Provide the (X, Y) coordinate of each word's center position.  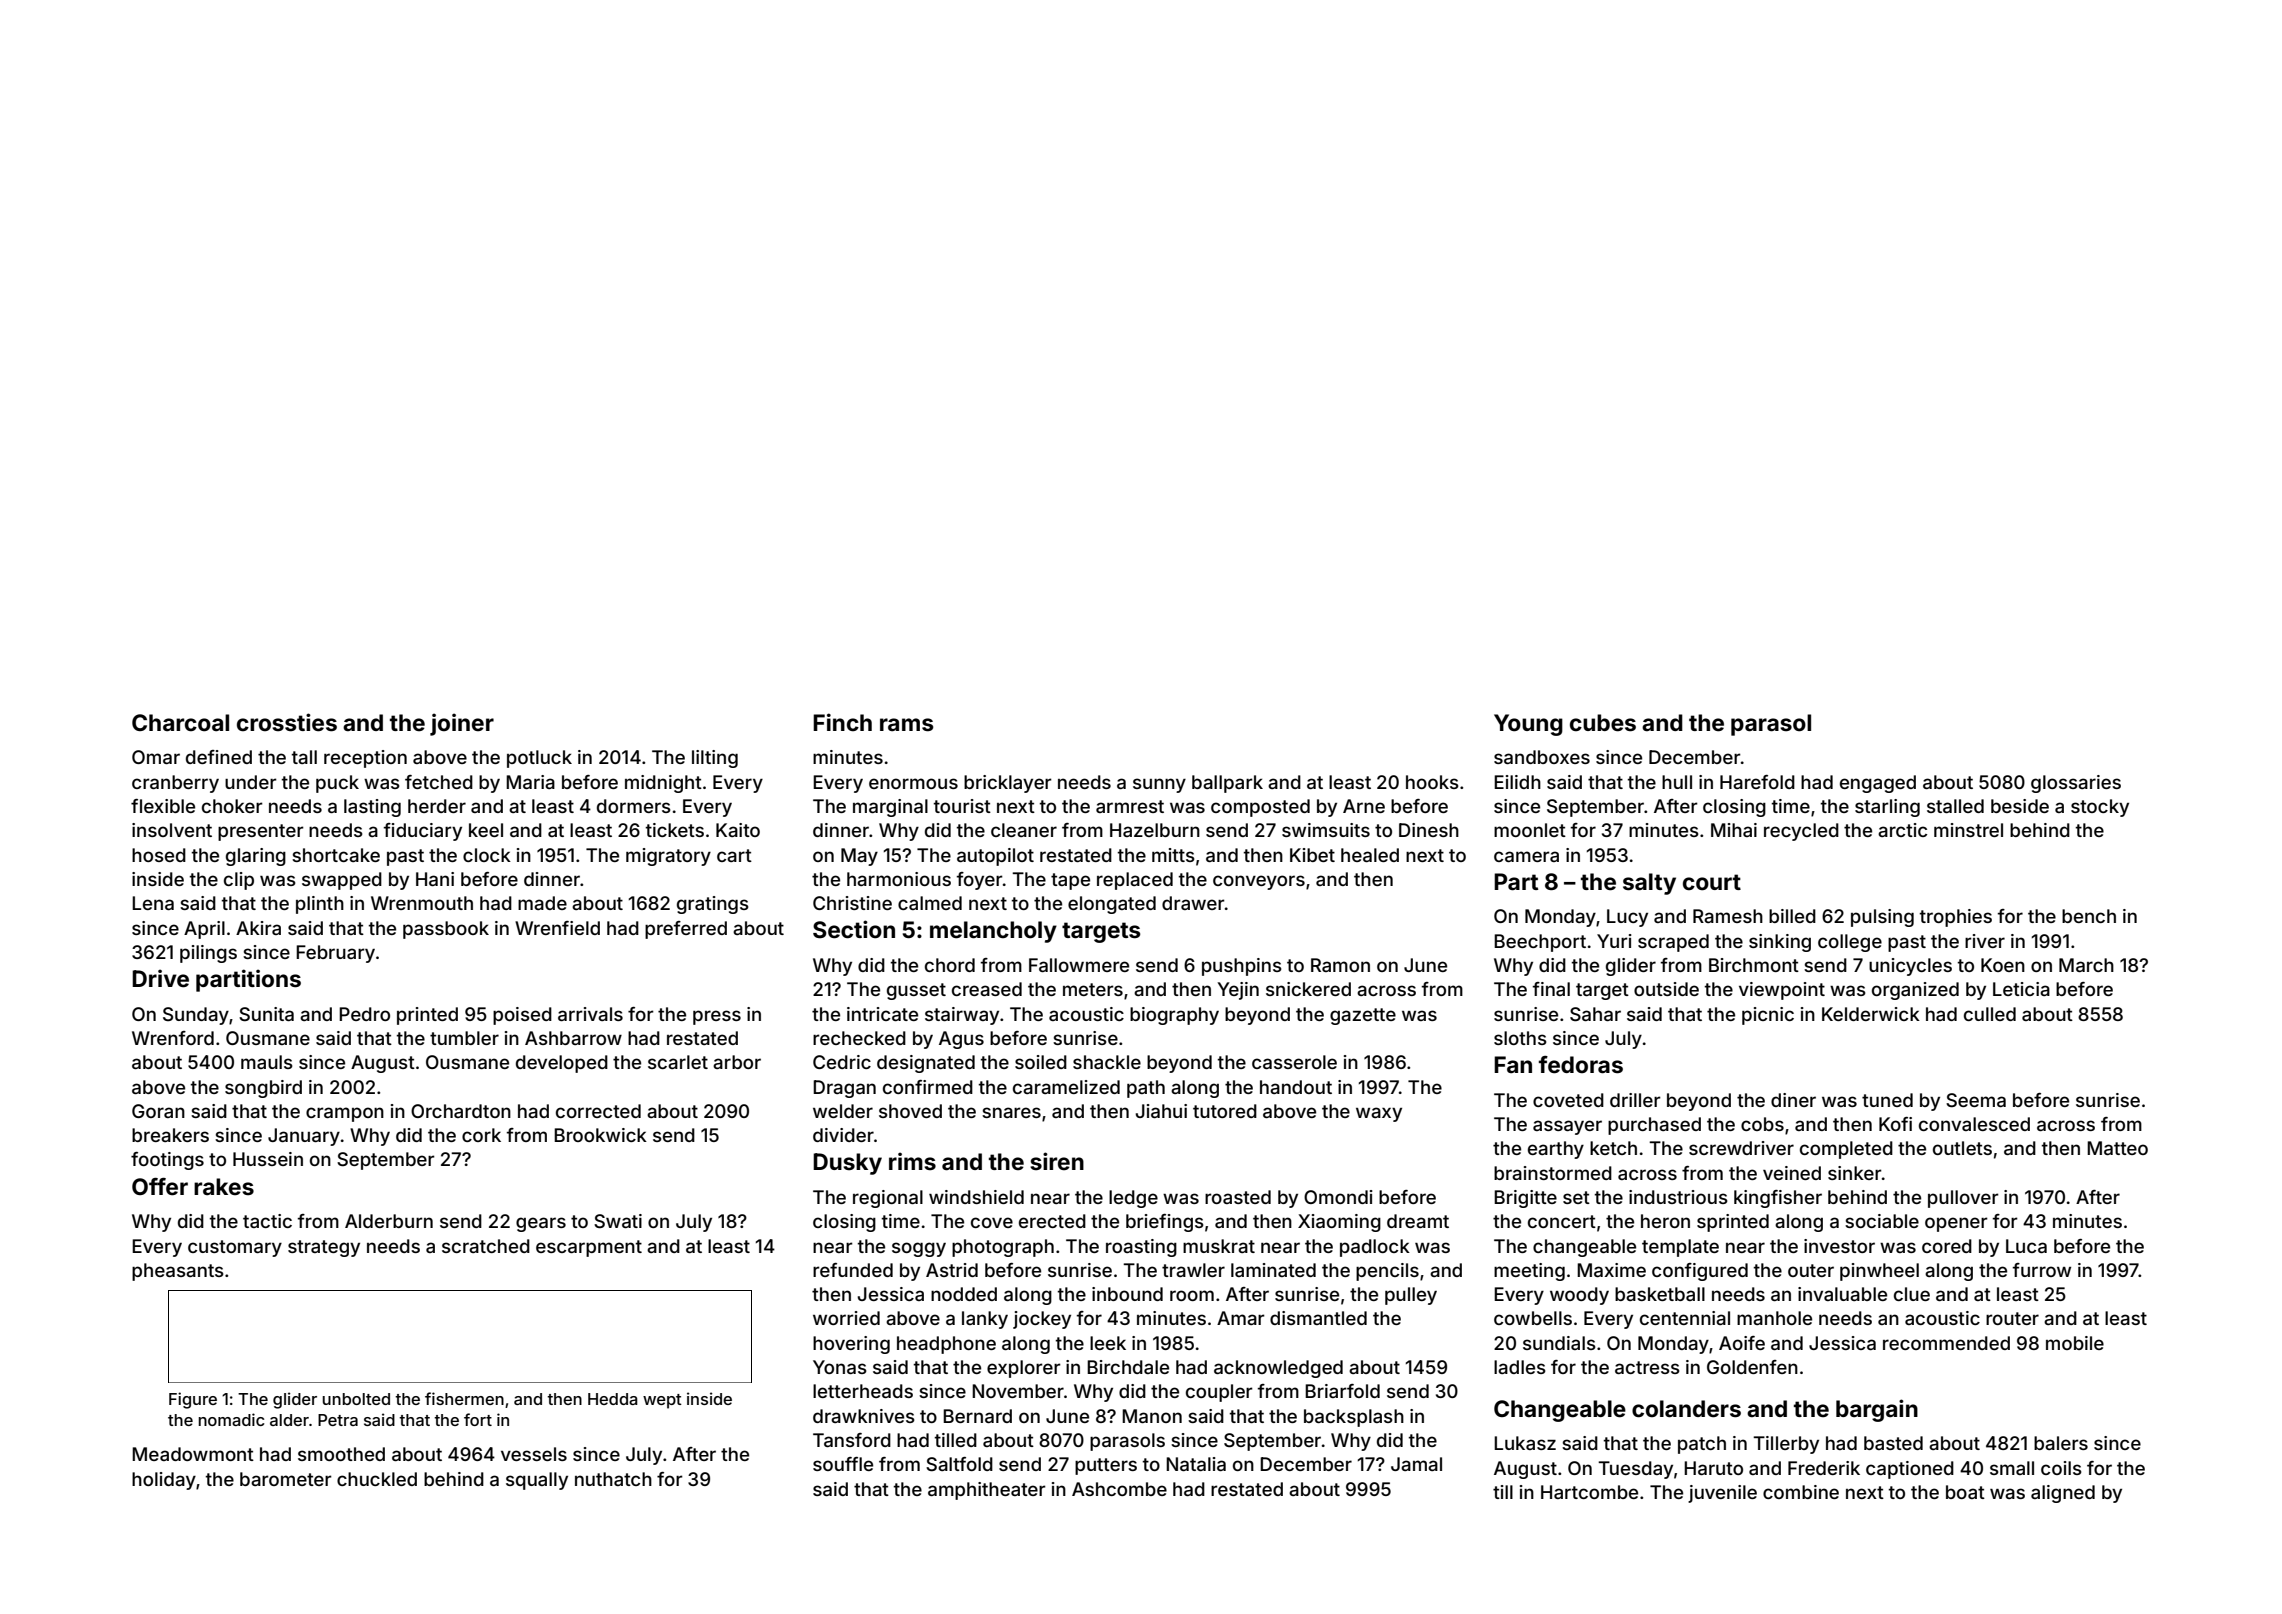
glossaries (2076, 784)
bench (2089, 916)
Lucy (1627, 918)
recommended (1946, 1343)
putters (1106, 1466)
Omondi (1338, 1197)
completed (1846, 1150)
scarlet (678, 1062)
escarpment (589, 1248)
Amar (1241, 1318)
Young (1528, 725)
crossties (287, 722)
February (335, 954)
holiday (164, 1481)
